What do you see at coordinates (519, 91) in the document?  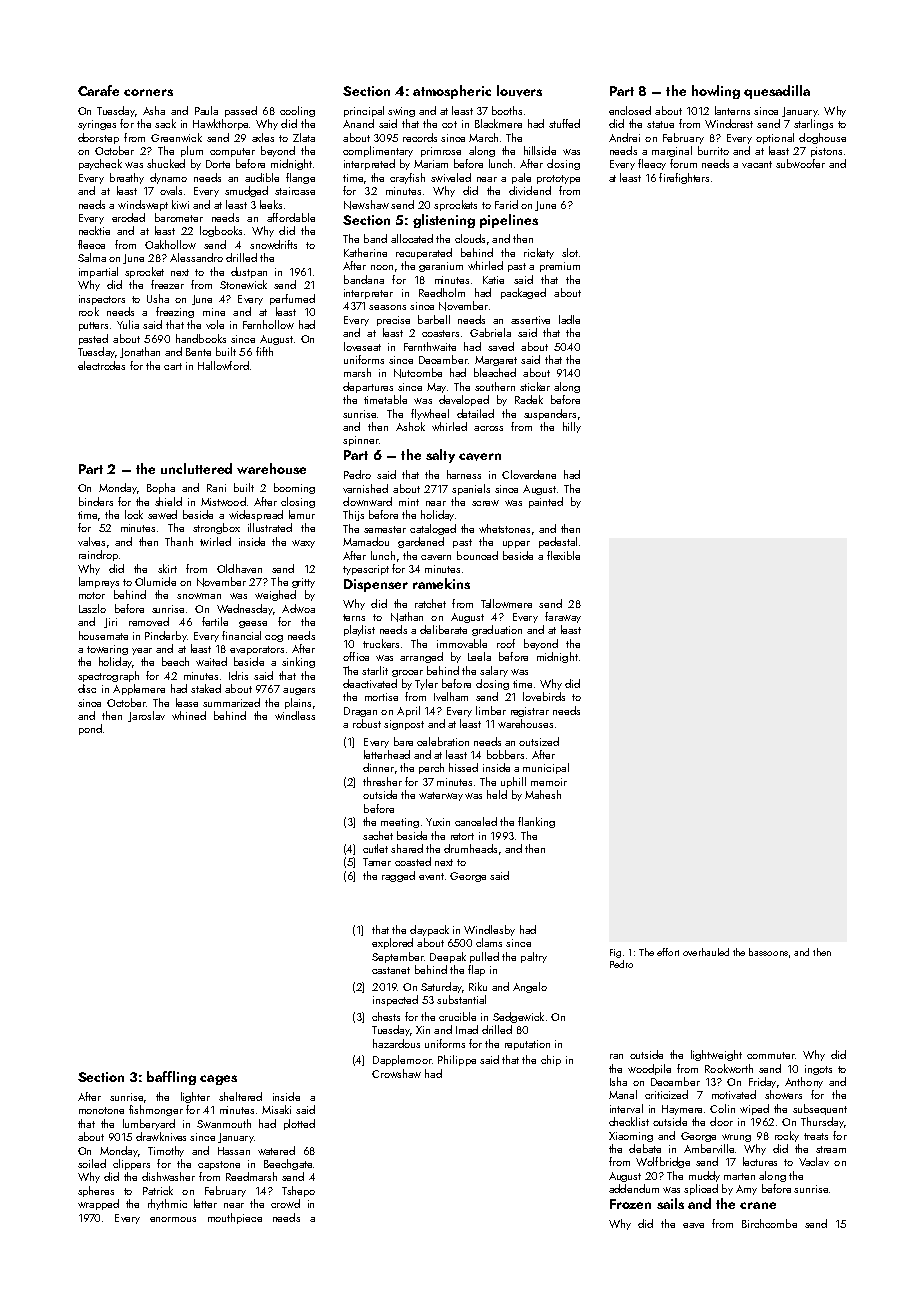 I see `louvers` at bounding box center [519, 91].
